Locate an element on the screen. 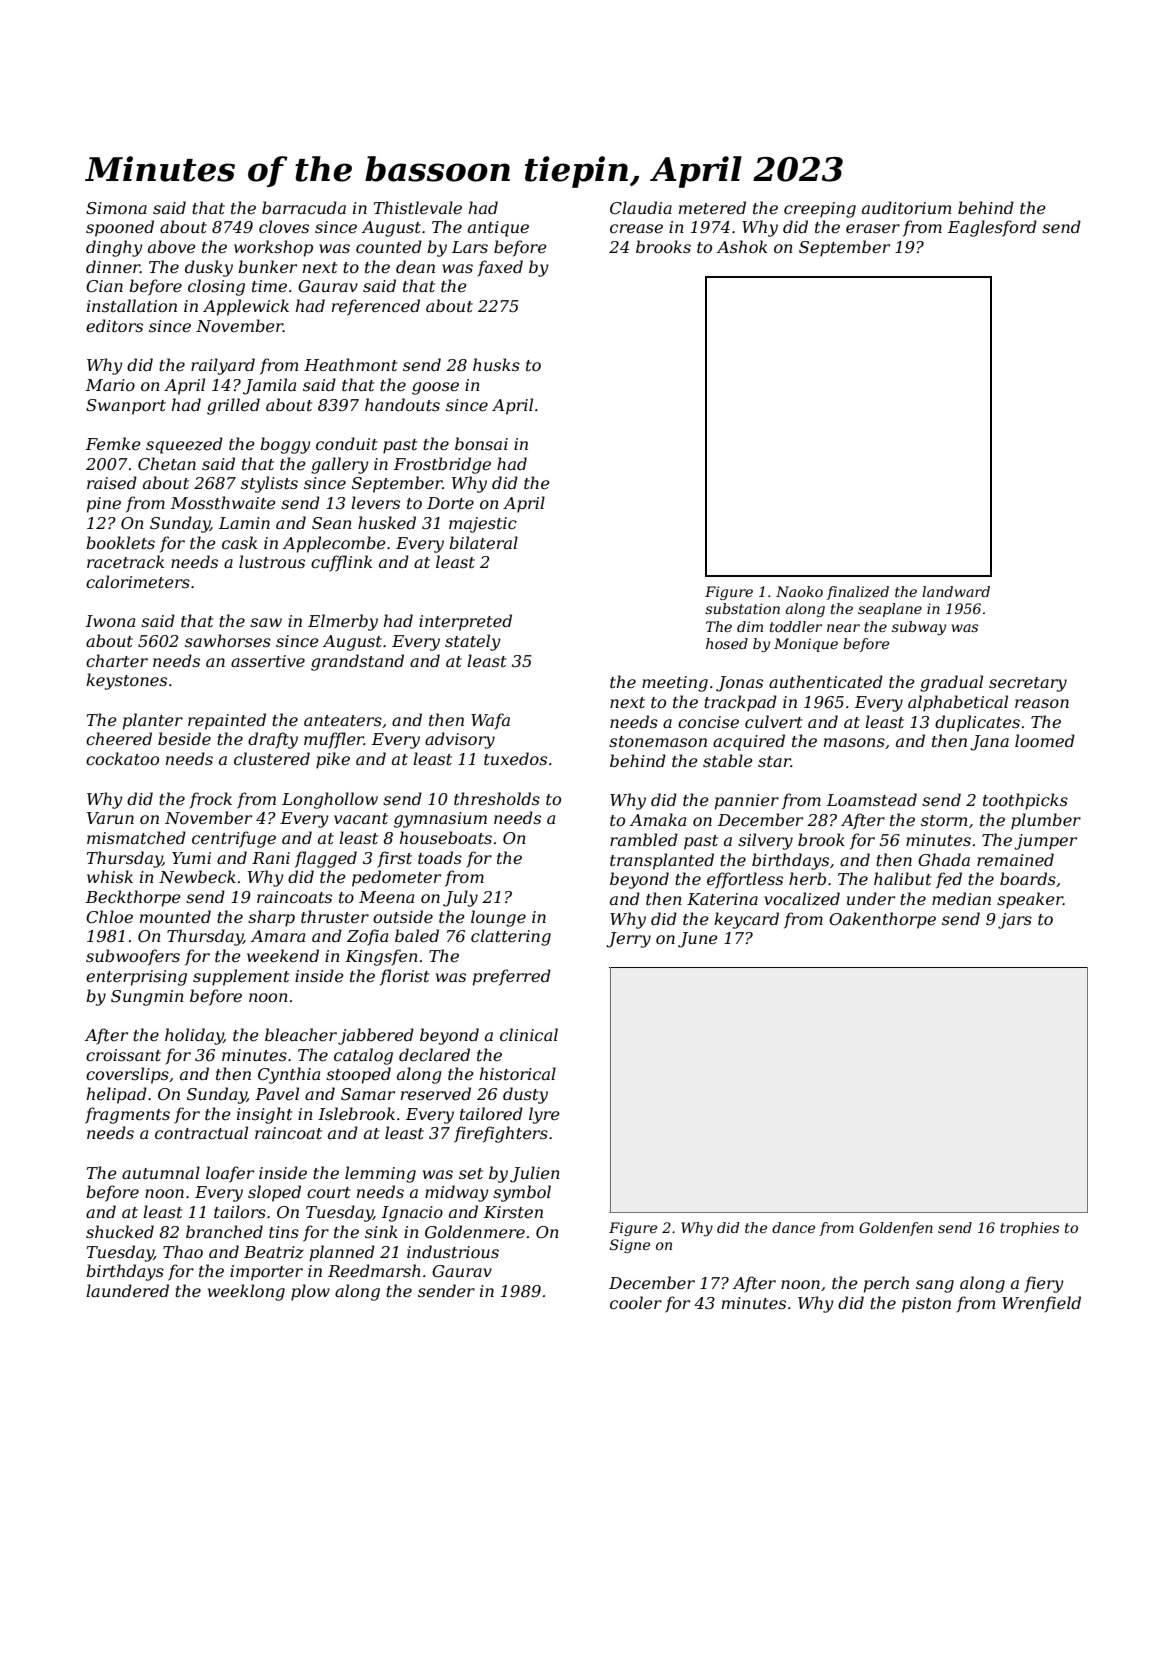 This screenshot has height=1661, width=1174. substation is located at coordinates (742, 608).
